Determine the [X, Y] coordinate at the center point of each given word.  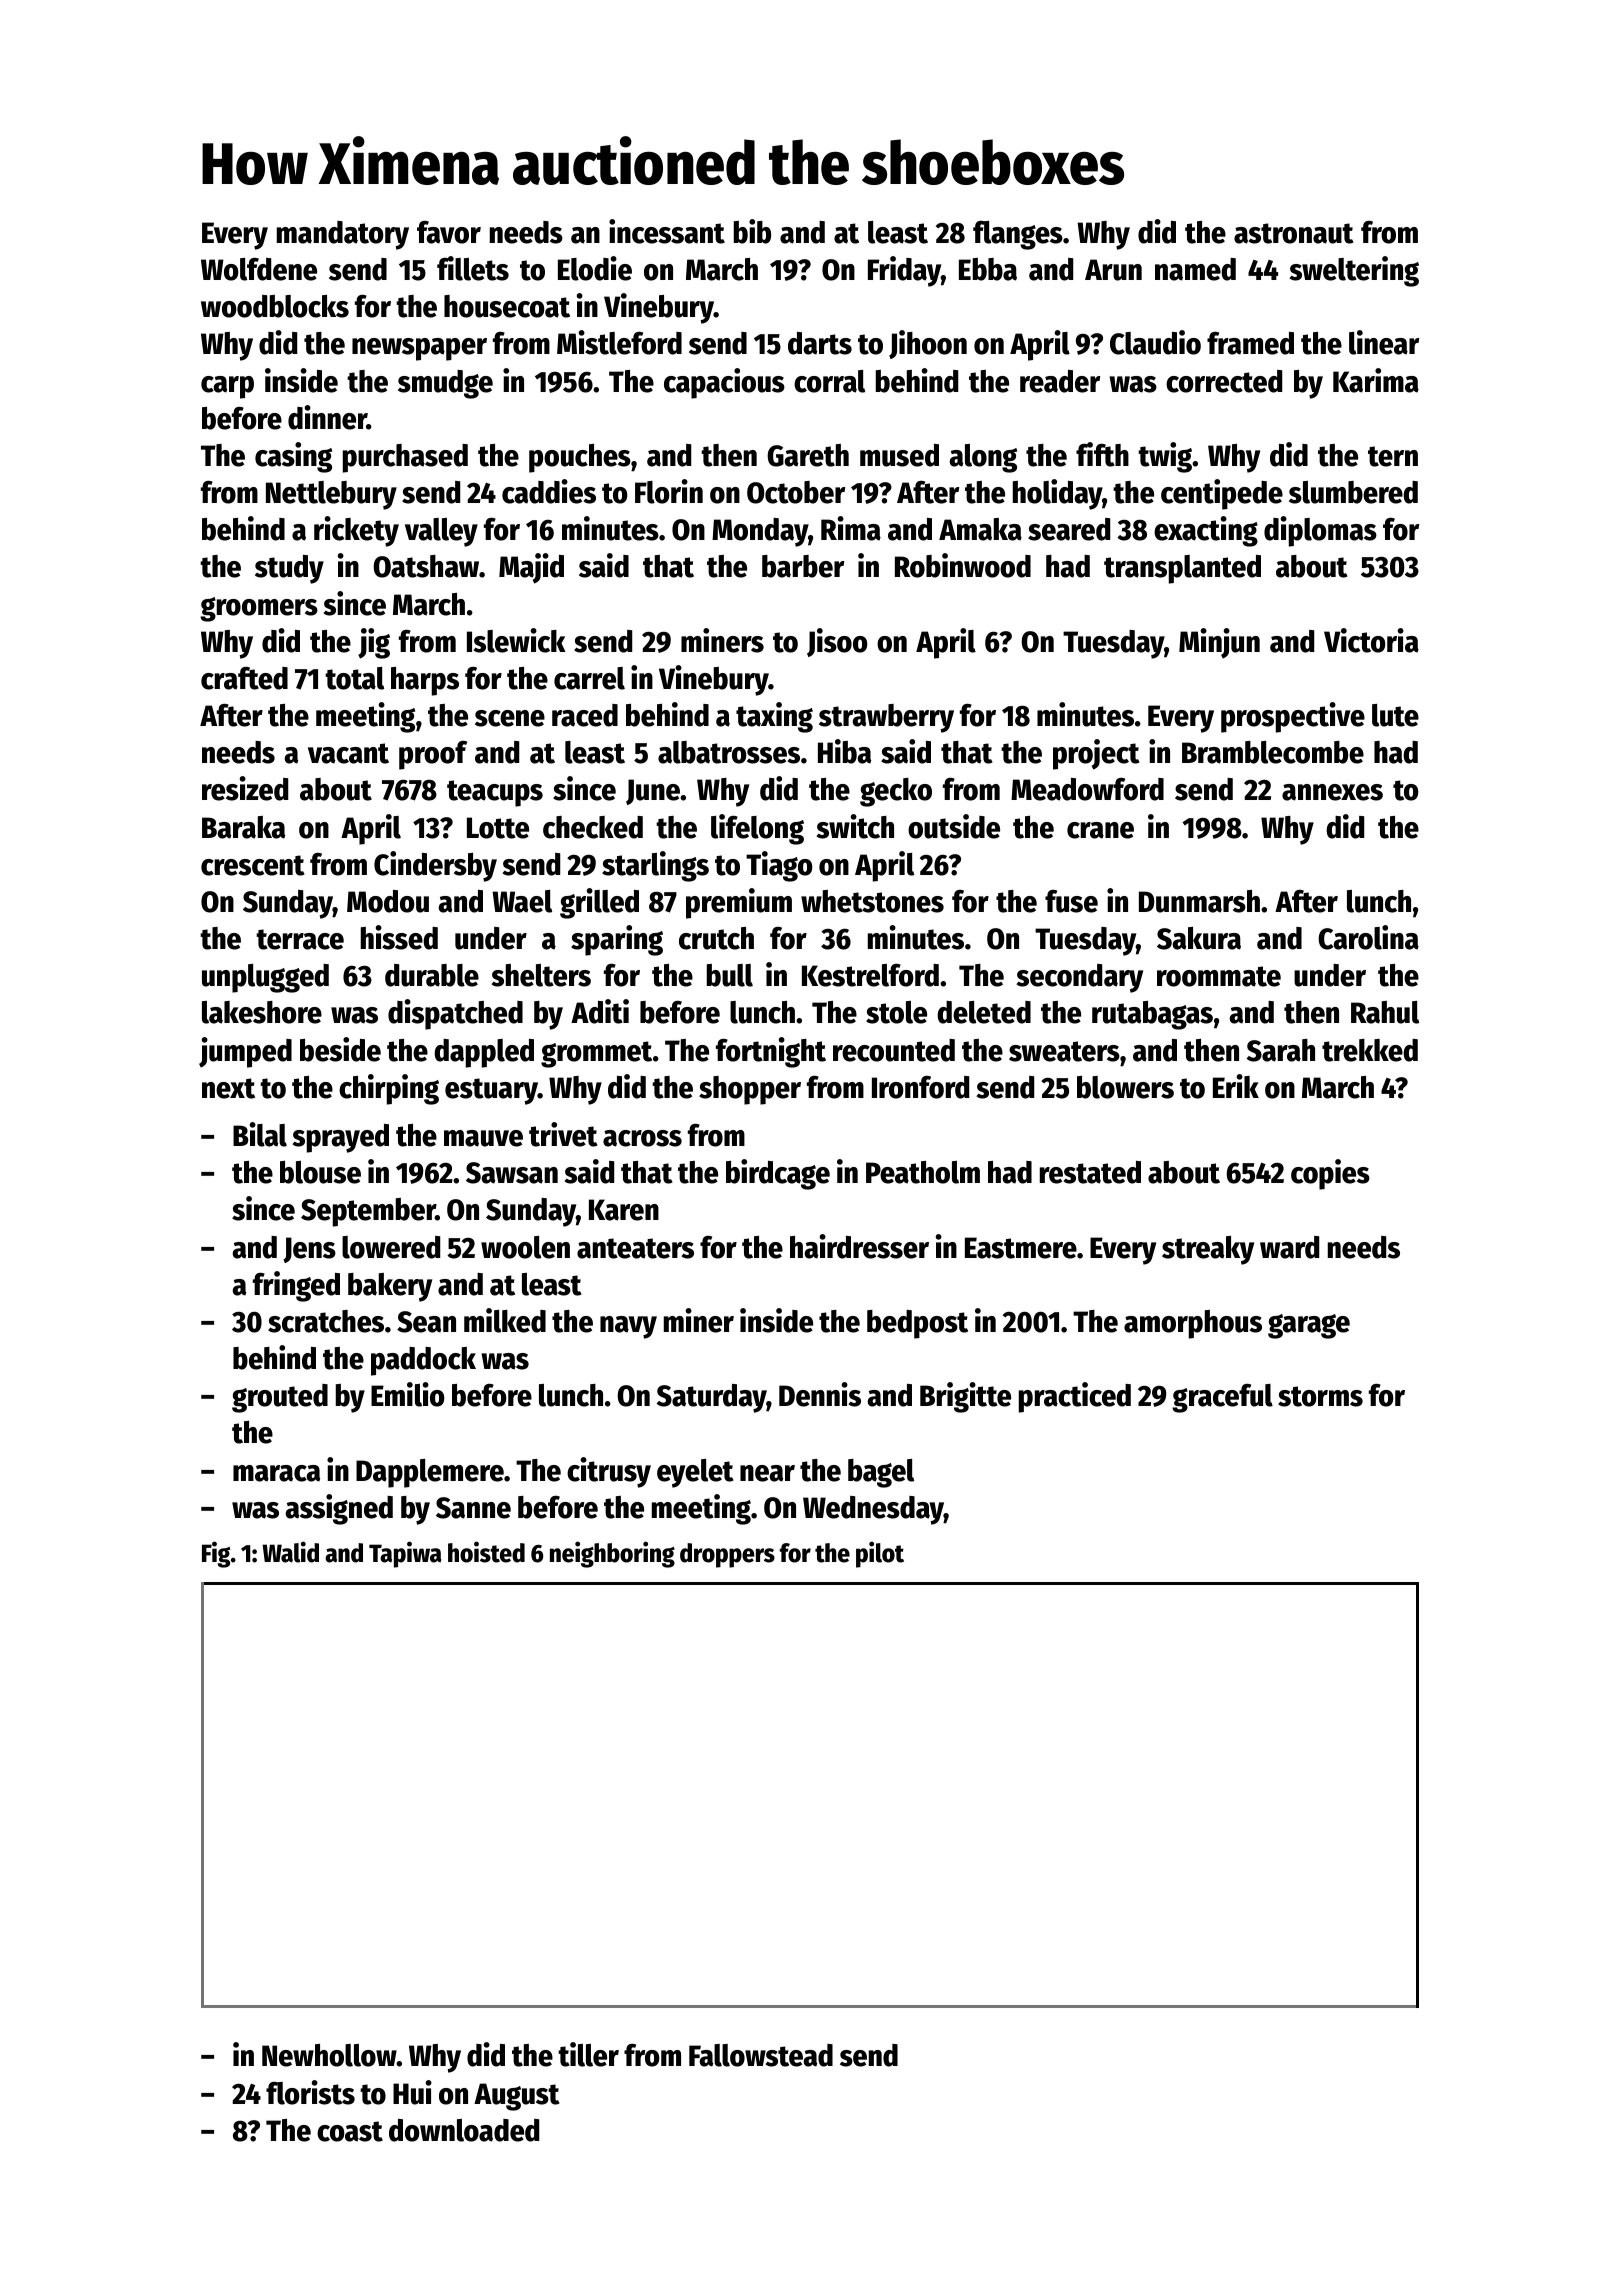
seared [1069, 529]
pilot [880, 1554]
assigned [339, 1509]
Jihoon [928, 344]
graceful [1222, 1398]
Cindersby [435, 866]
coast [350, 2131]
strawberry [886, 718]
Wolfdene [259, 269]
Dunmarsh [1199, 901]
